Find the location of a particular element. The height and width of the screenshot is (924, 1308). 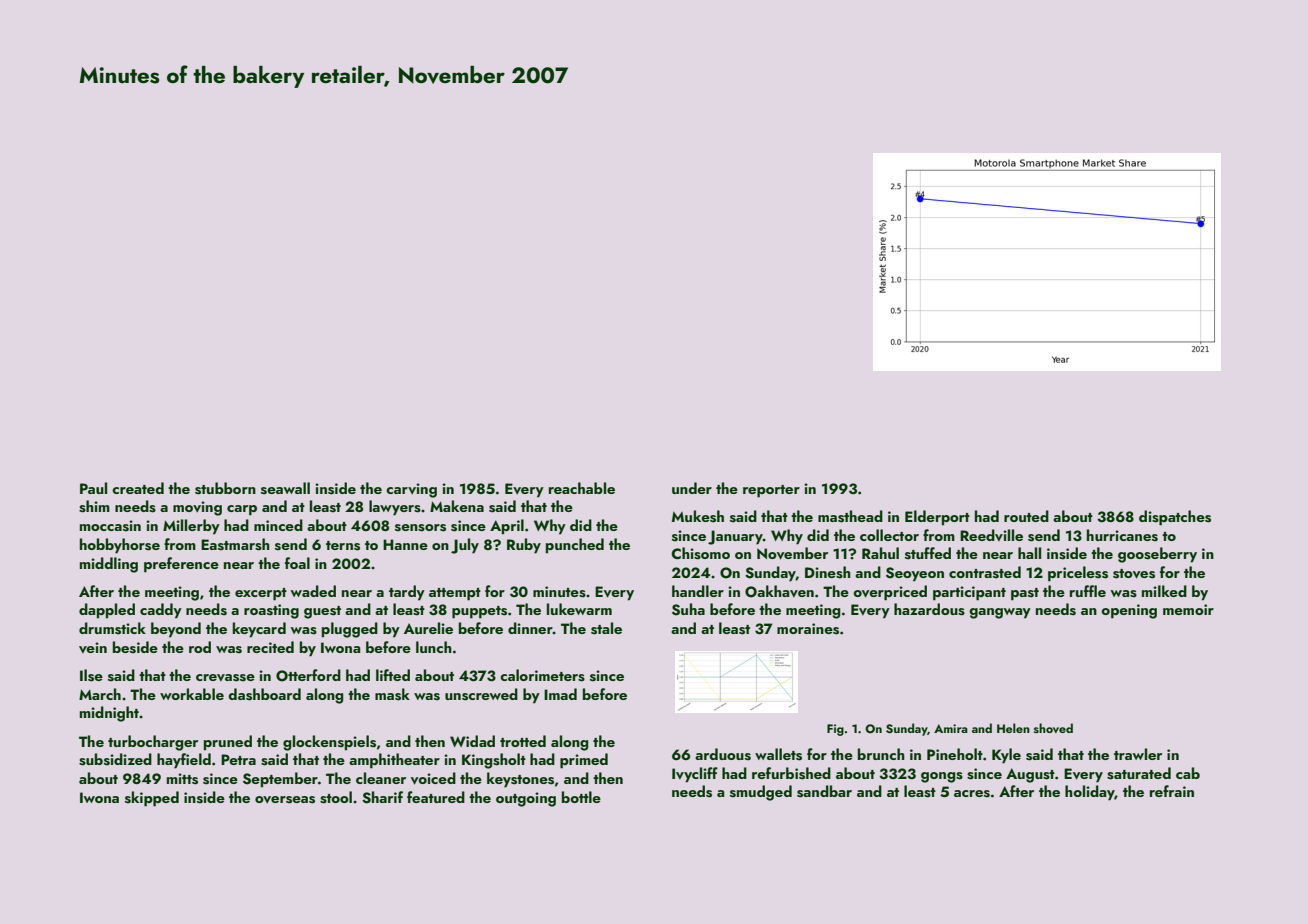

pruned is located at coordinates (228, 743).
